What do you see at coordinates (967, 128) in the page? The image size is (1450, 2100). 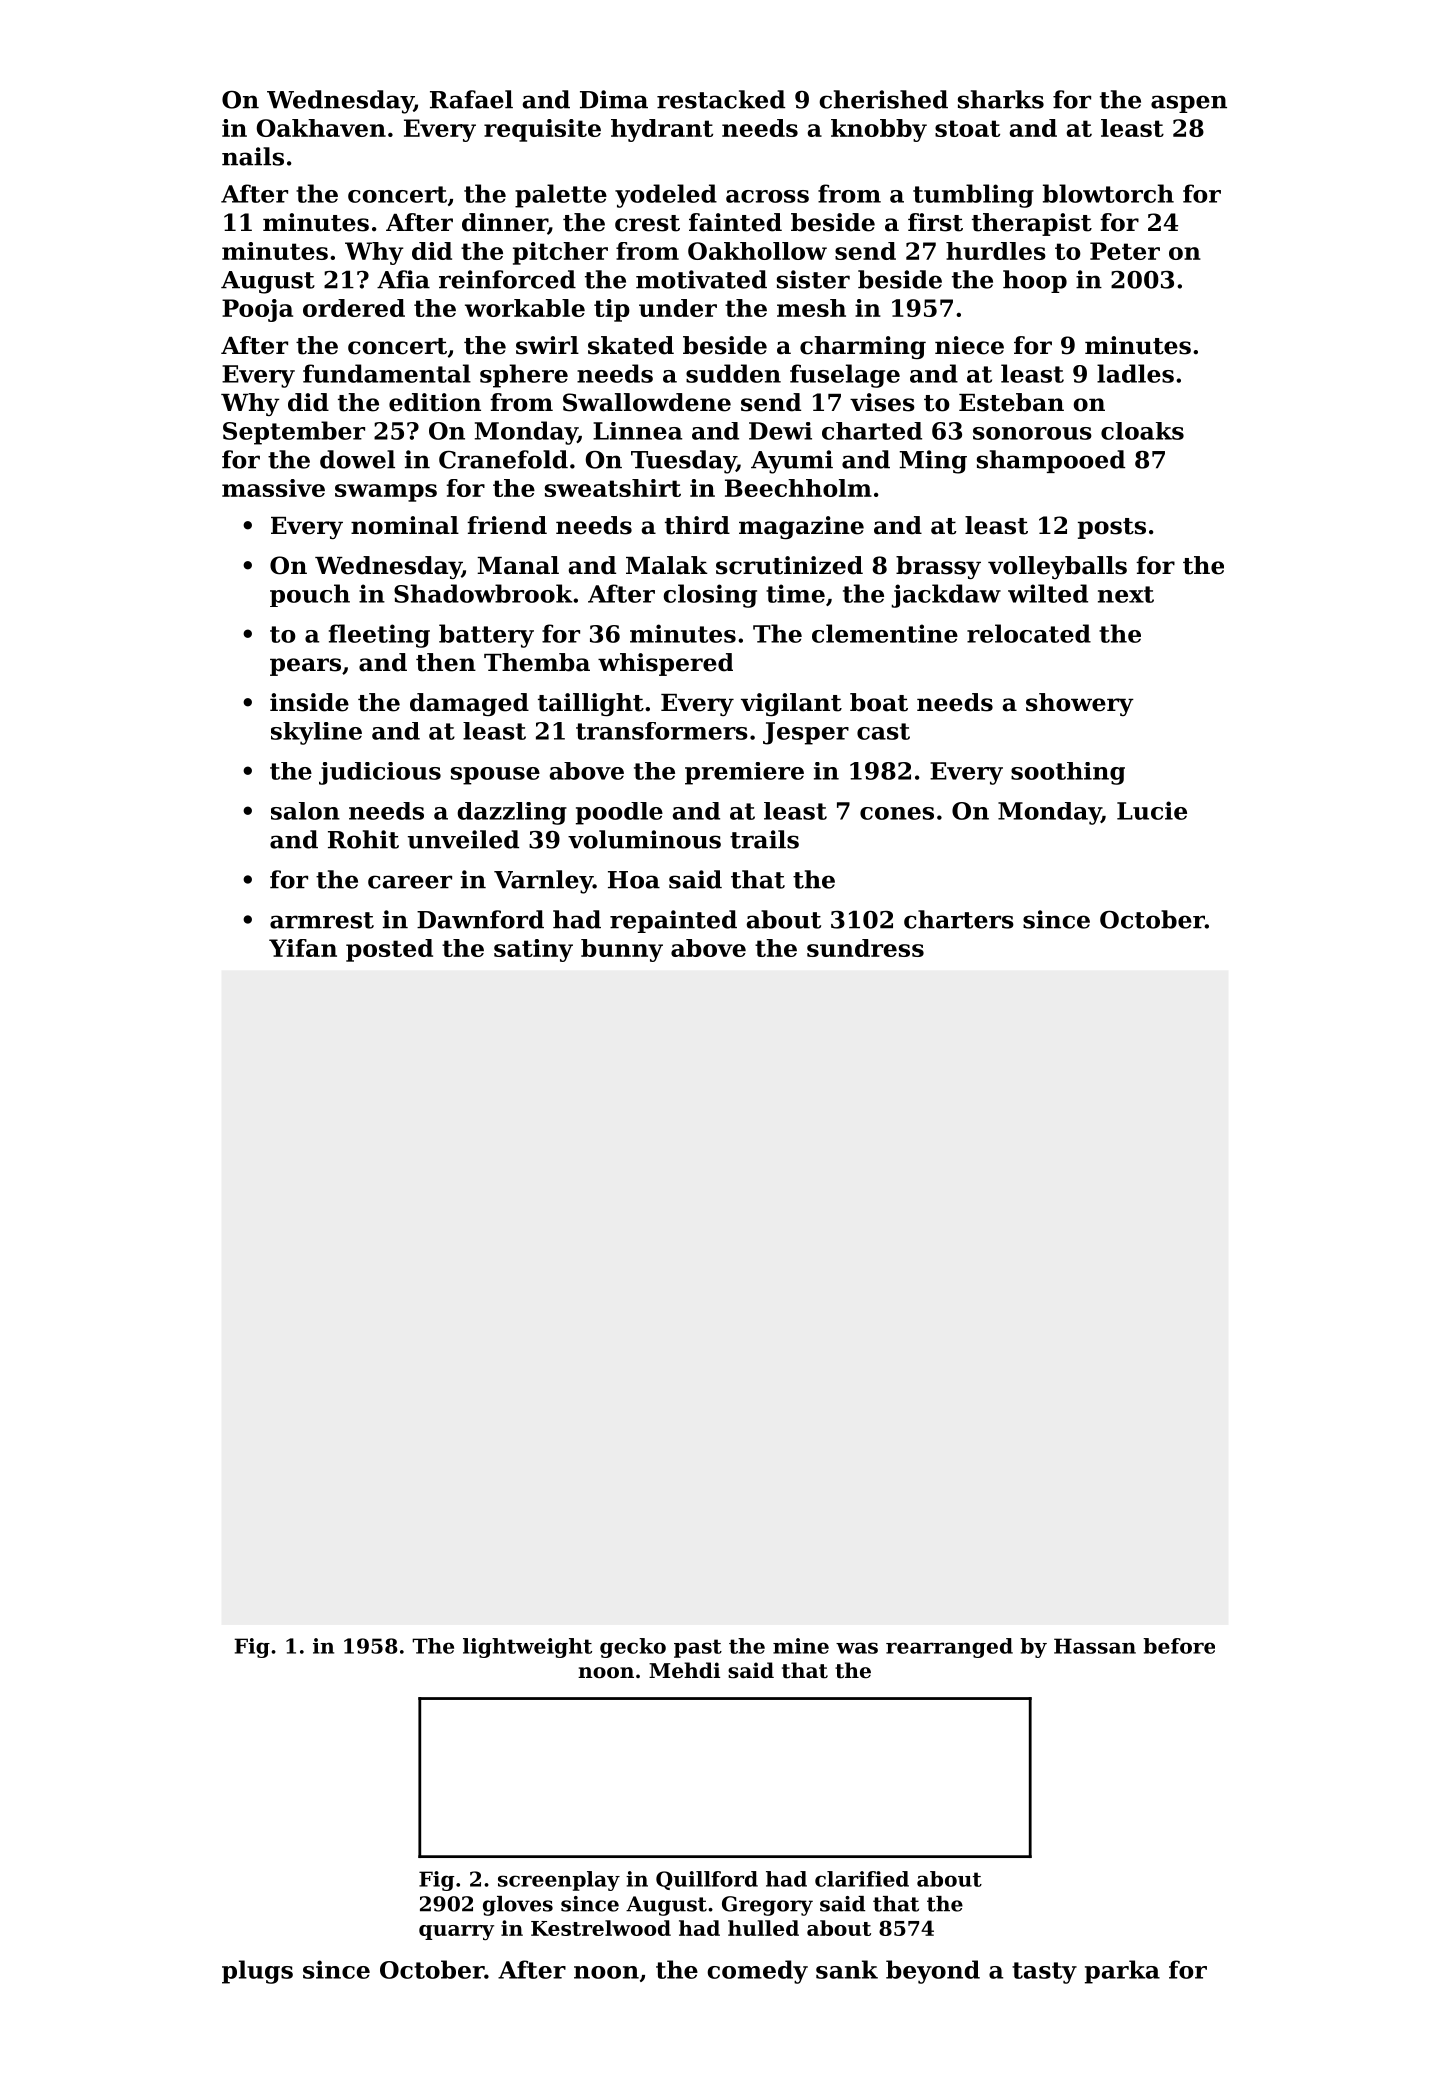 I see `stoat` at bounding box center [967, 128].
